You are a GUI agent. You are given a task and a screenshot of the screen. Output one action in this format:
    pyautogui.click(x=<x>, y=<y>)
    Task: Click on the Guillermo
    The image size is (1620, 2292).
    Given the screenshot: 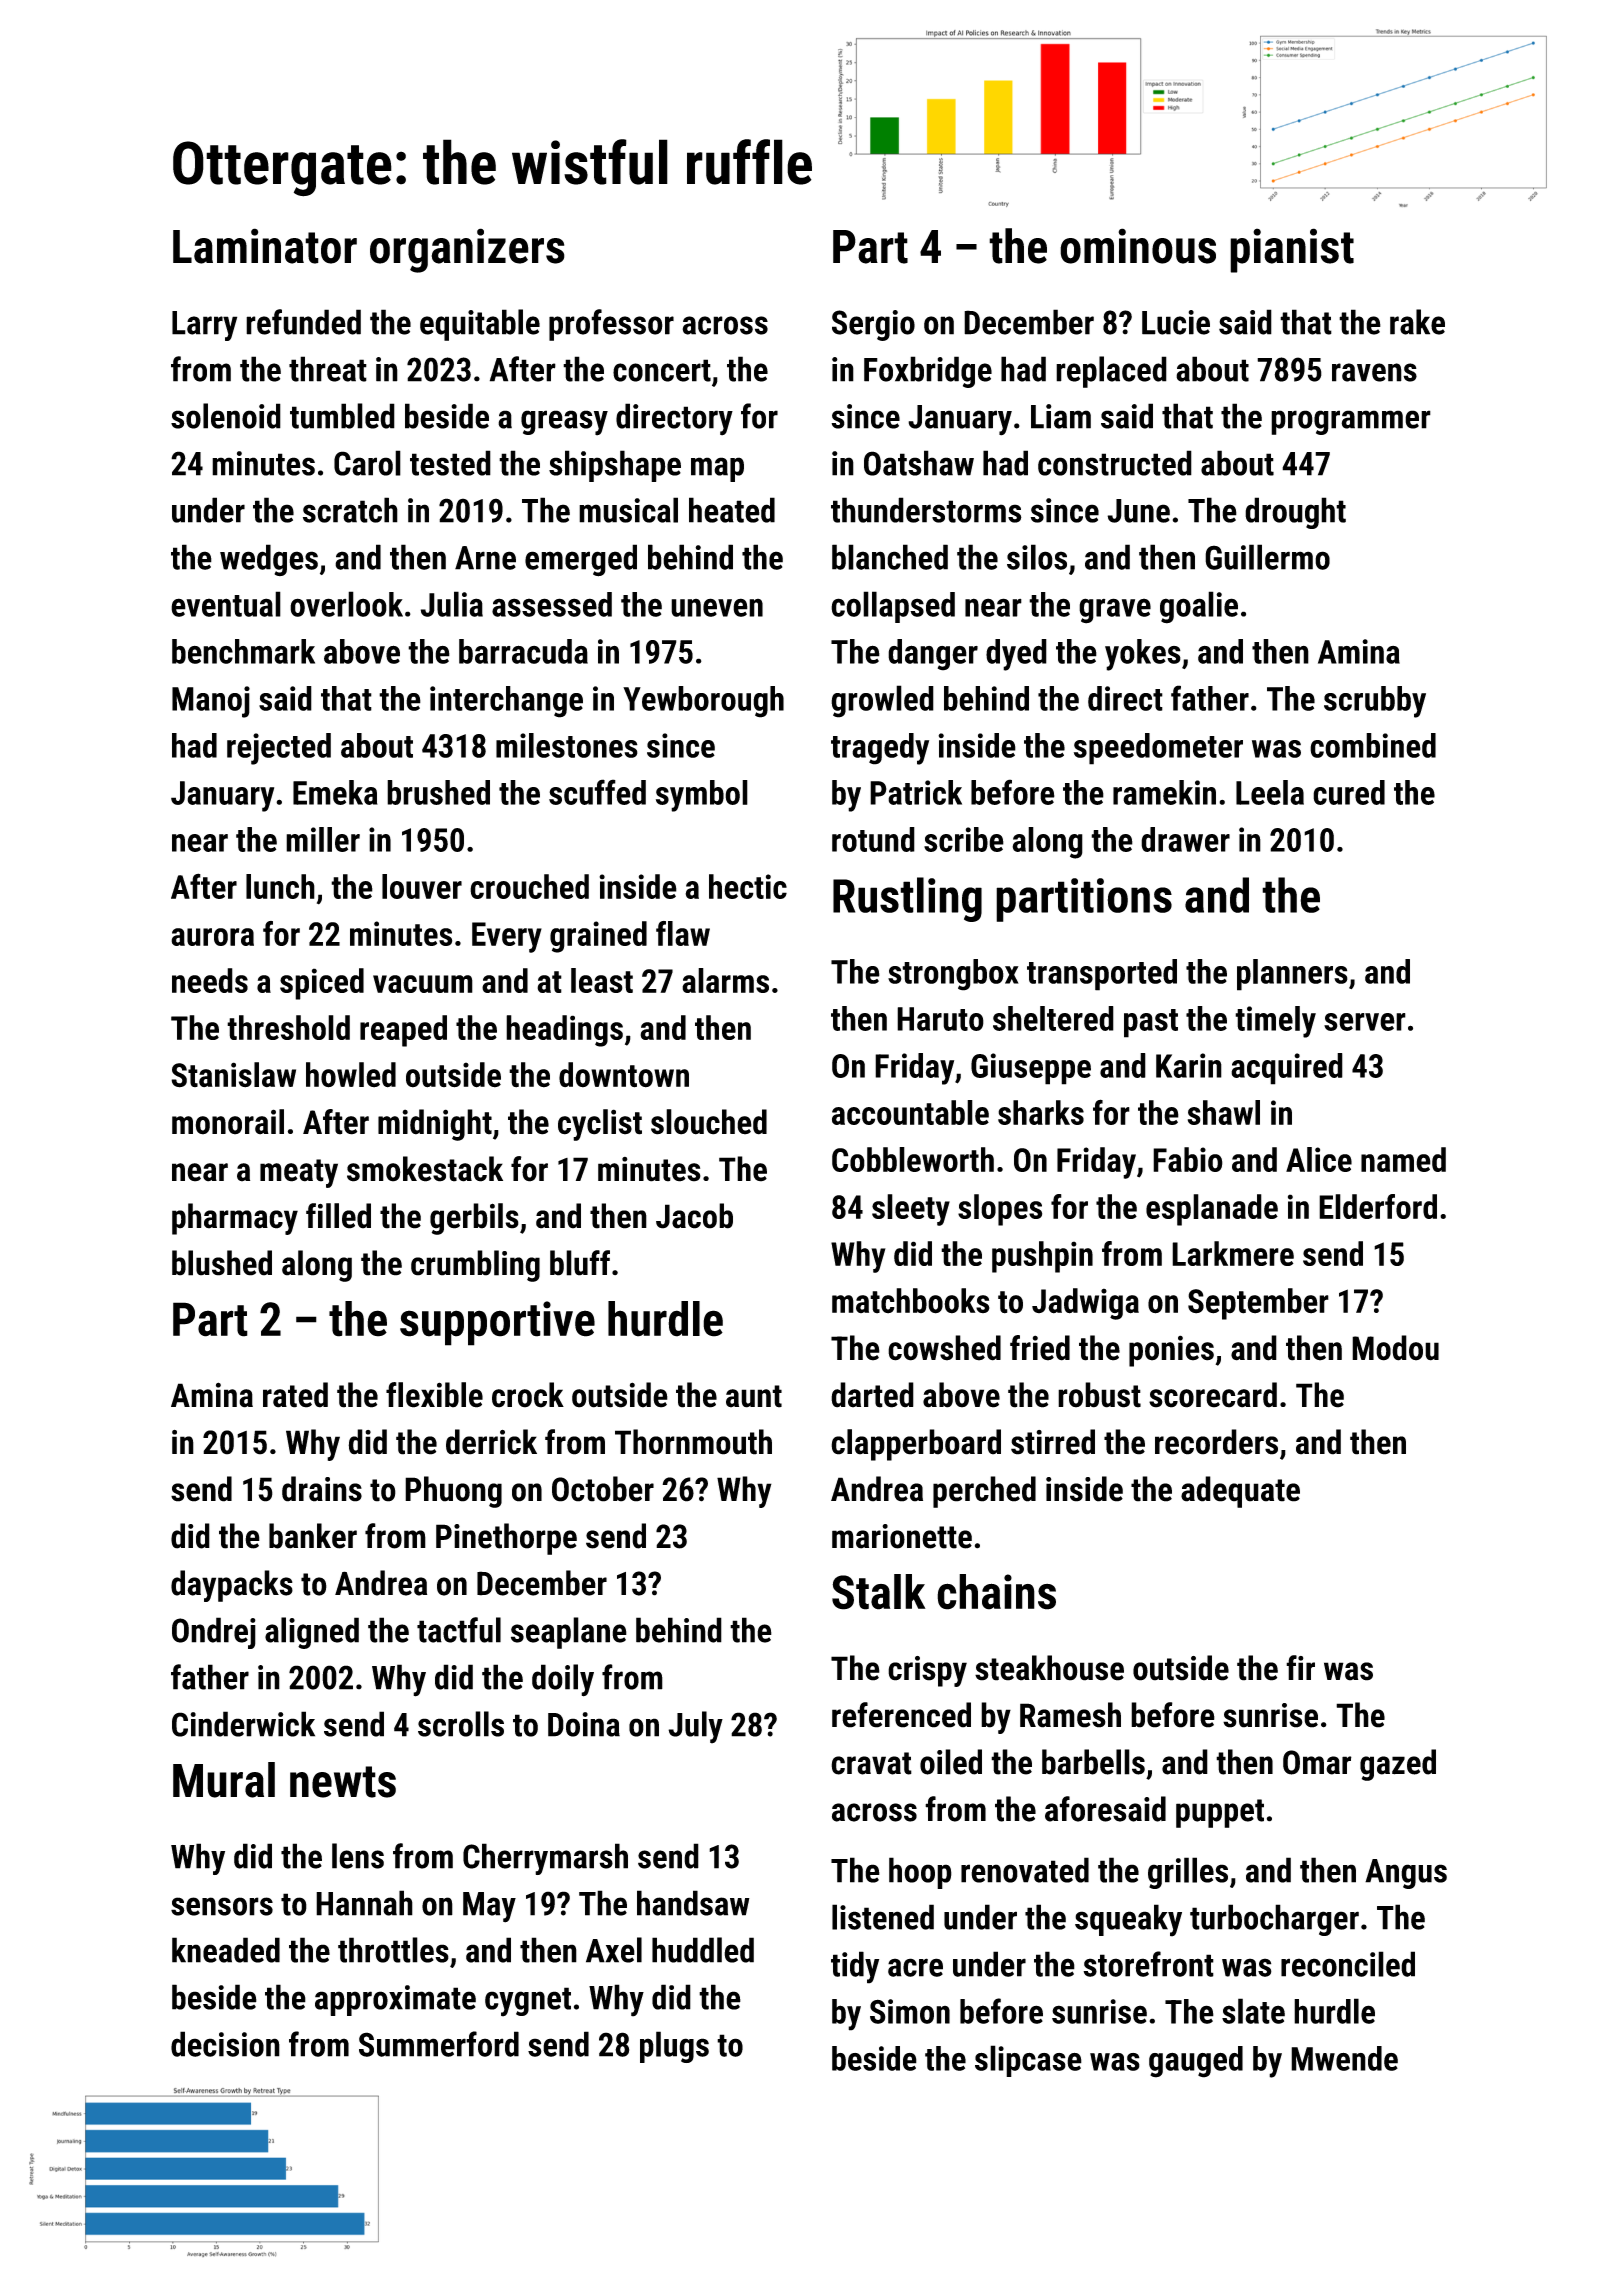 What is the action you would take?
    pyautogui.click(x=1267, y=557)
